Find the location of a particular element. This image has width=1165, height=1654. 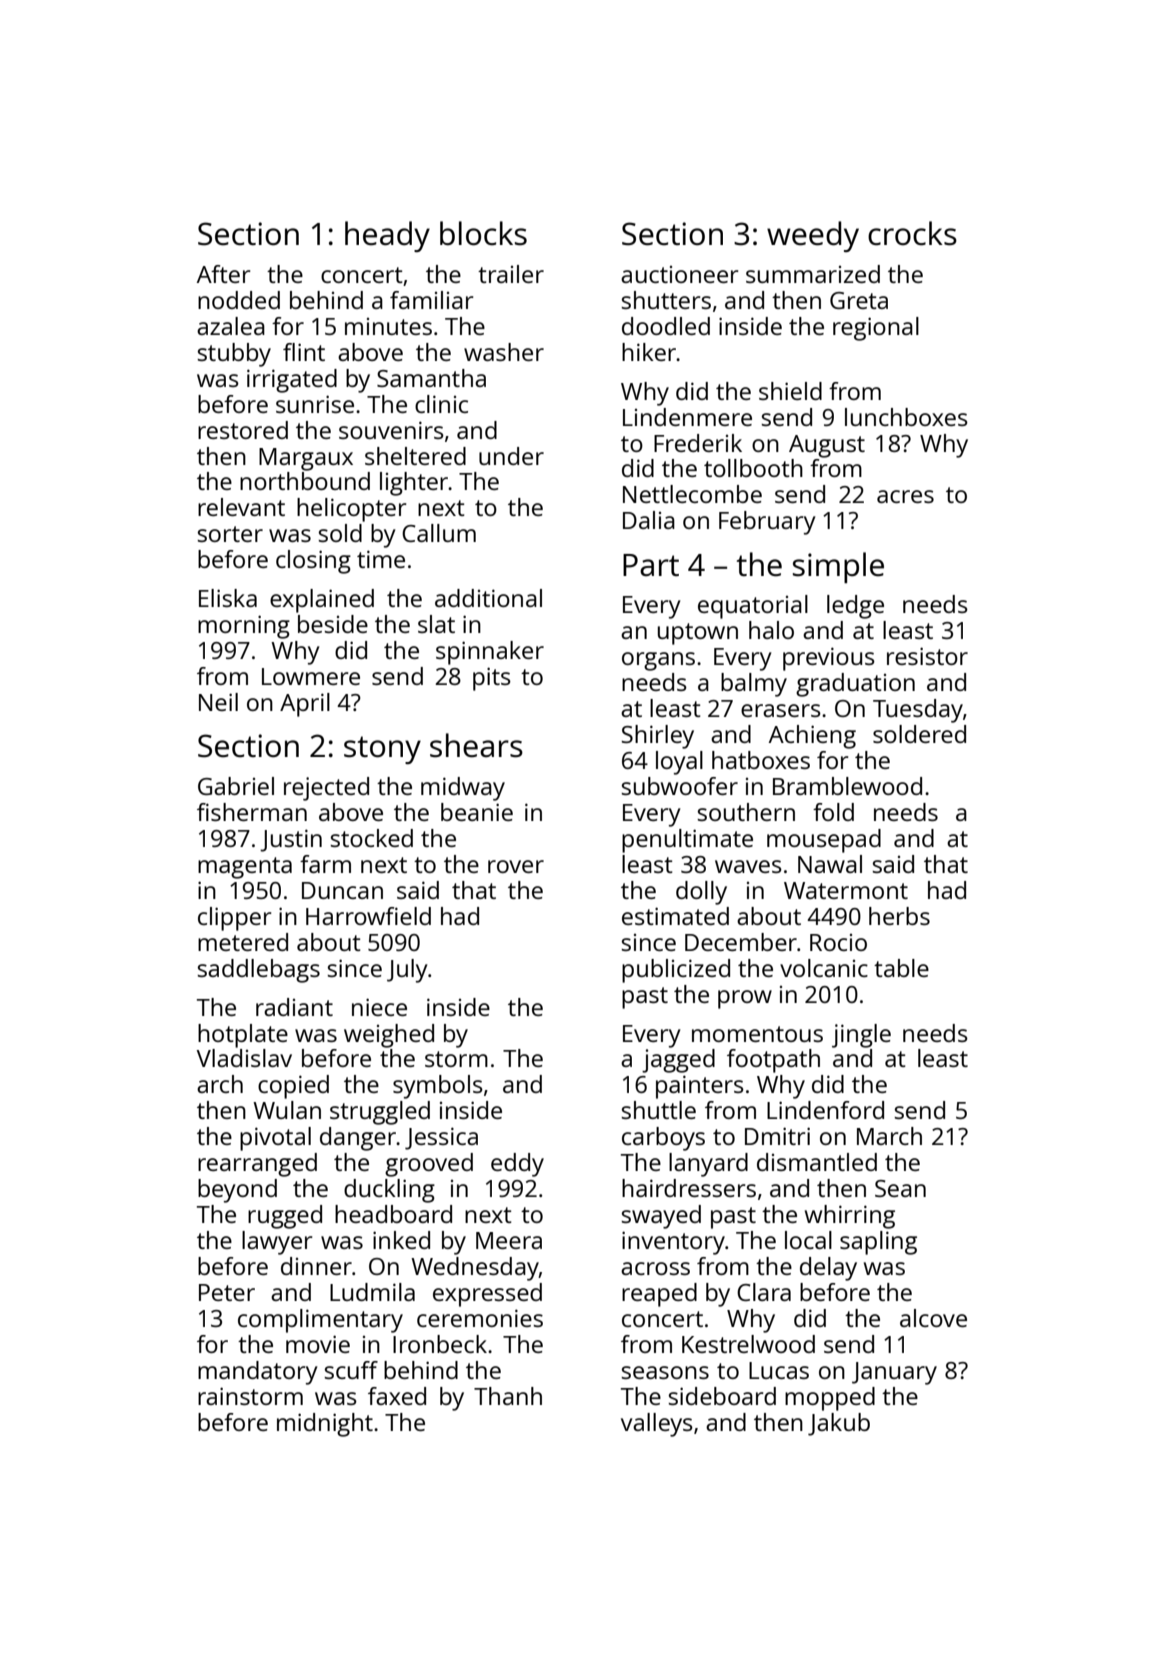

After is located at coordinates (223, 274).
